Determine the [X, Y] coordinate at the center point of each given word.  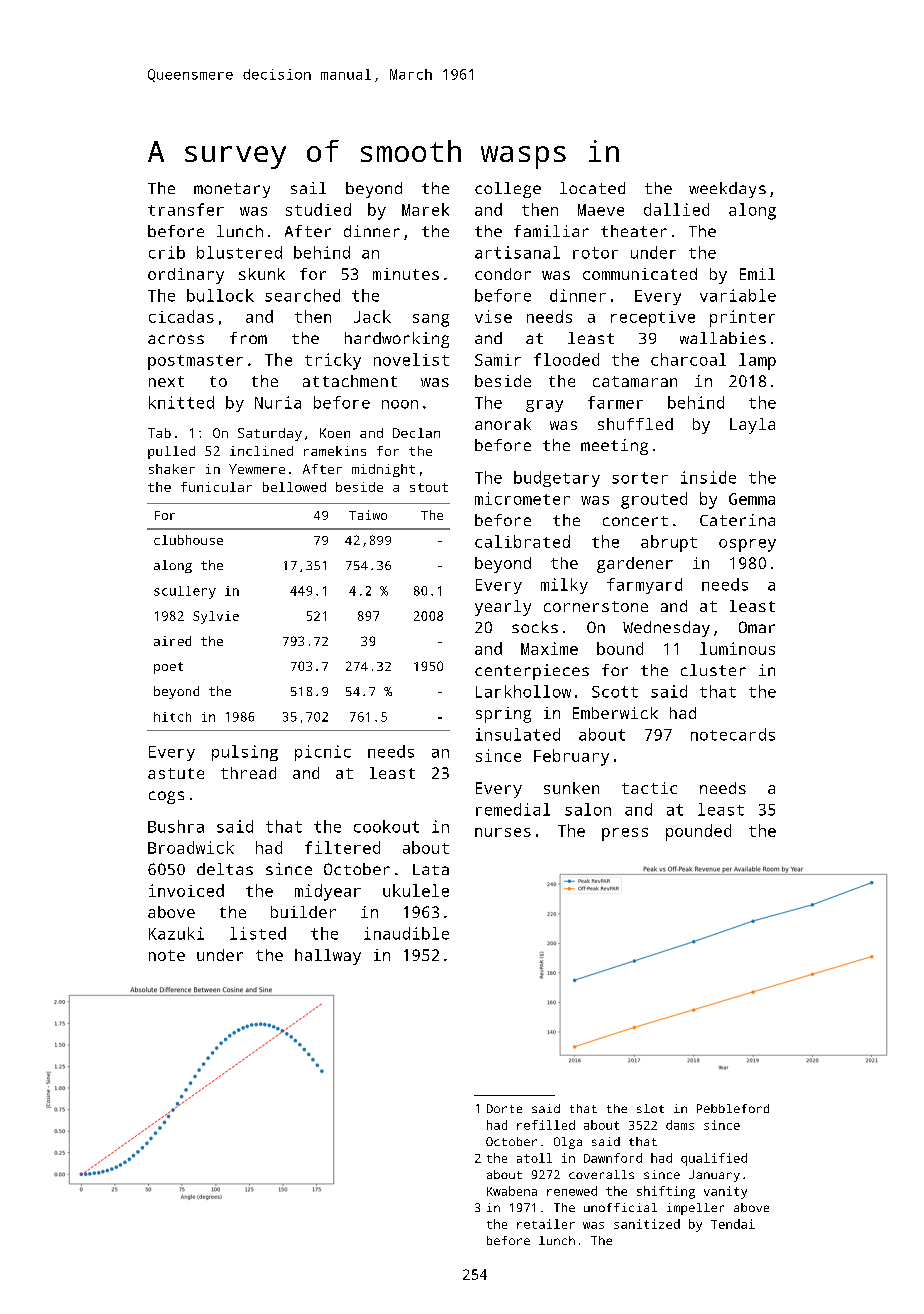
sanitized [647, 1224]
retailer [546, 1224]
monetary [232, 190]
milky [564, 586]
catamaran [635, 381]
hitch [172, 717]
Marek [425, 209]
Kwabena [512, 1191]
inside [708, 477]
